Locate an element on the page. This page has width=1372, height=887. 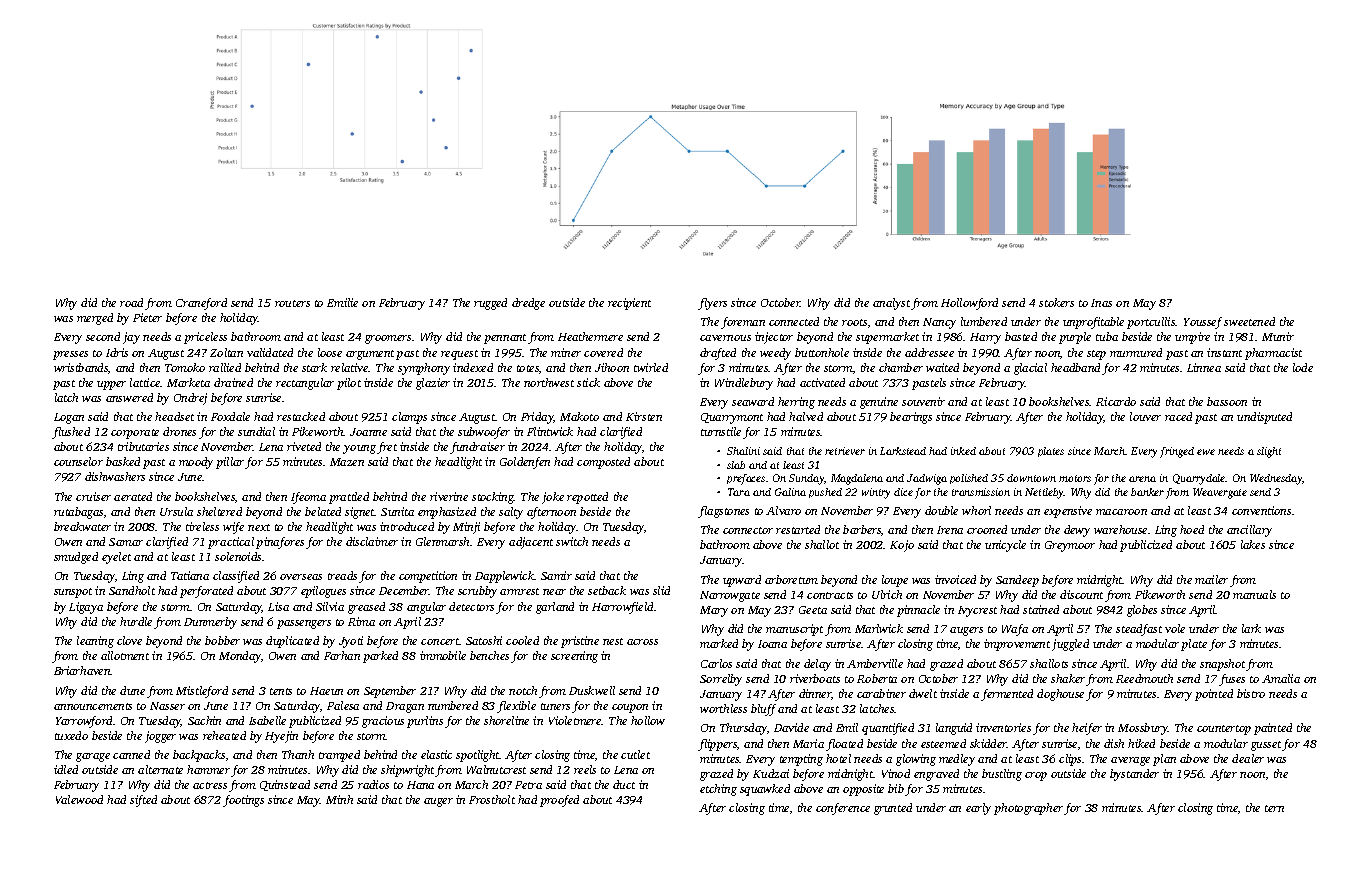
flyers is located at coordinates (712, 304).
